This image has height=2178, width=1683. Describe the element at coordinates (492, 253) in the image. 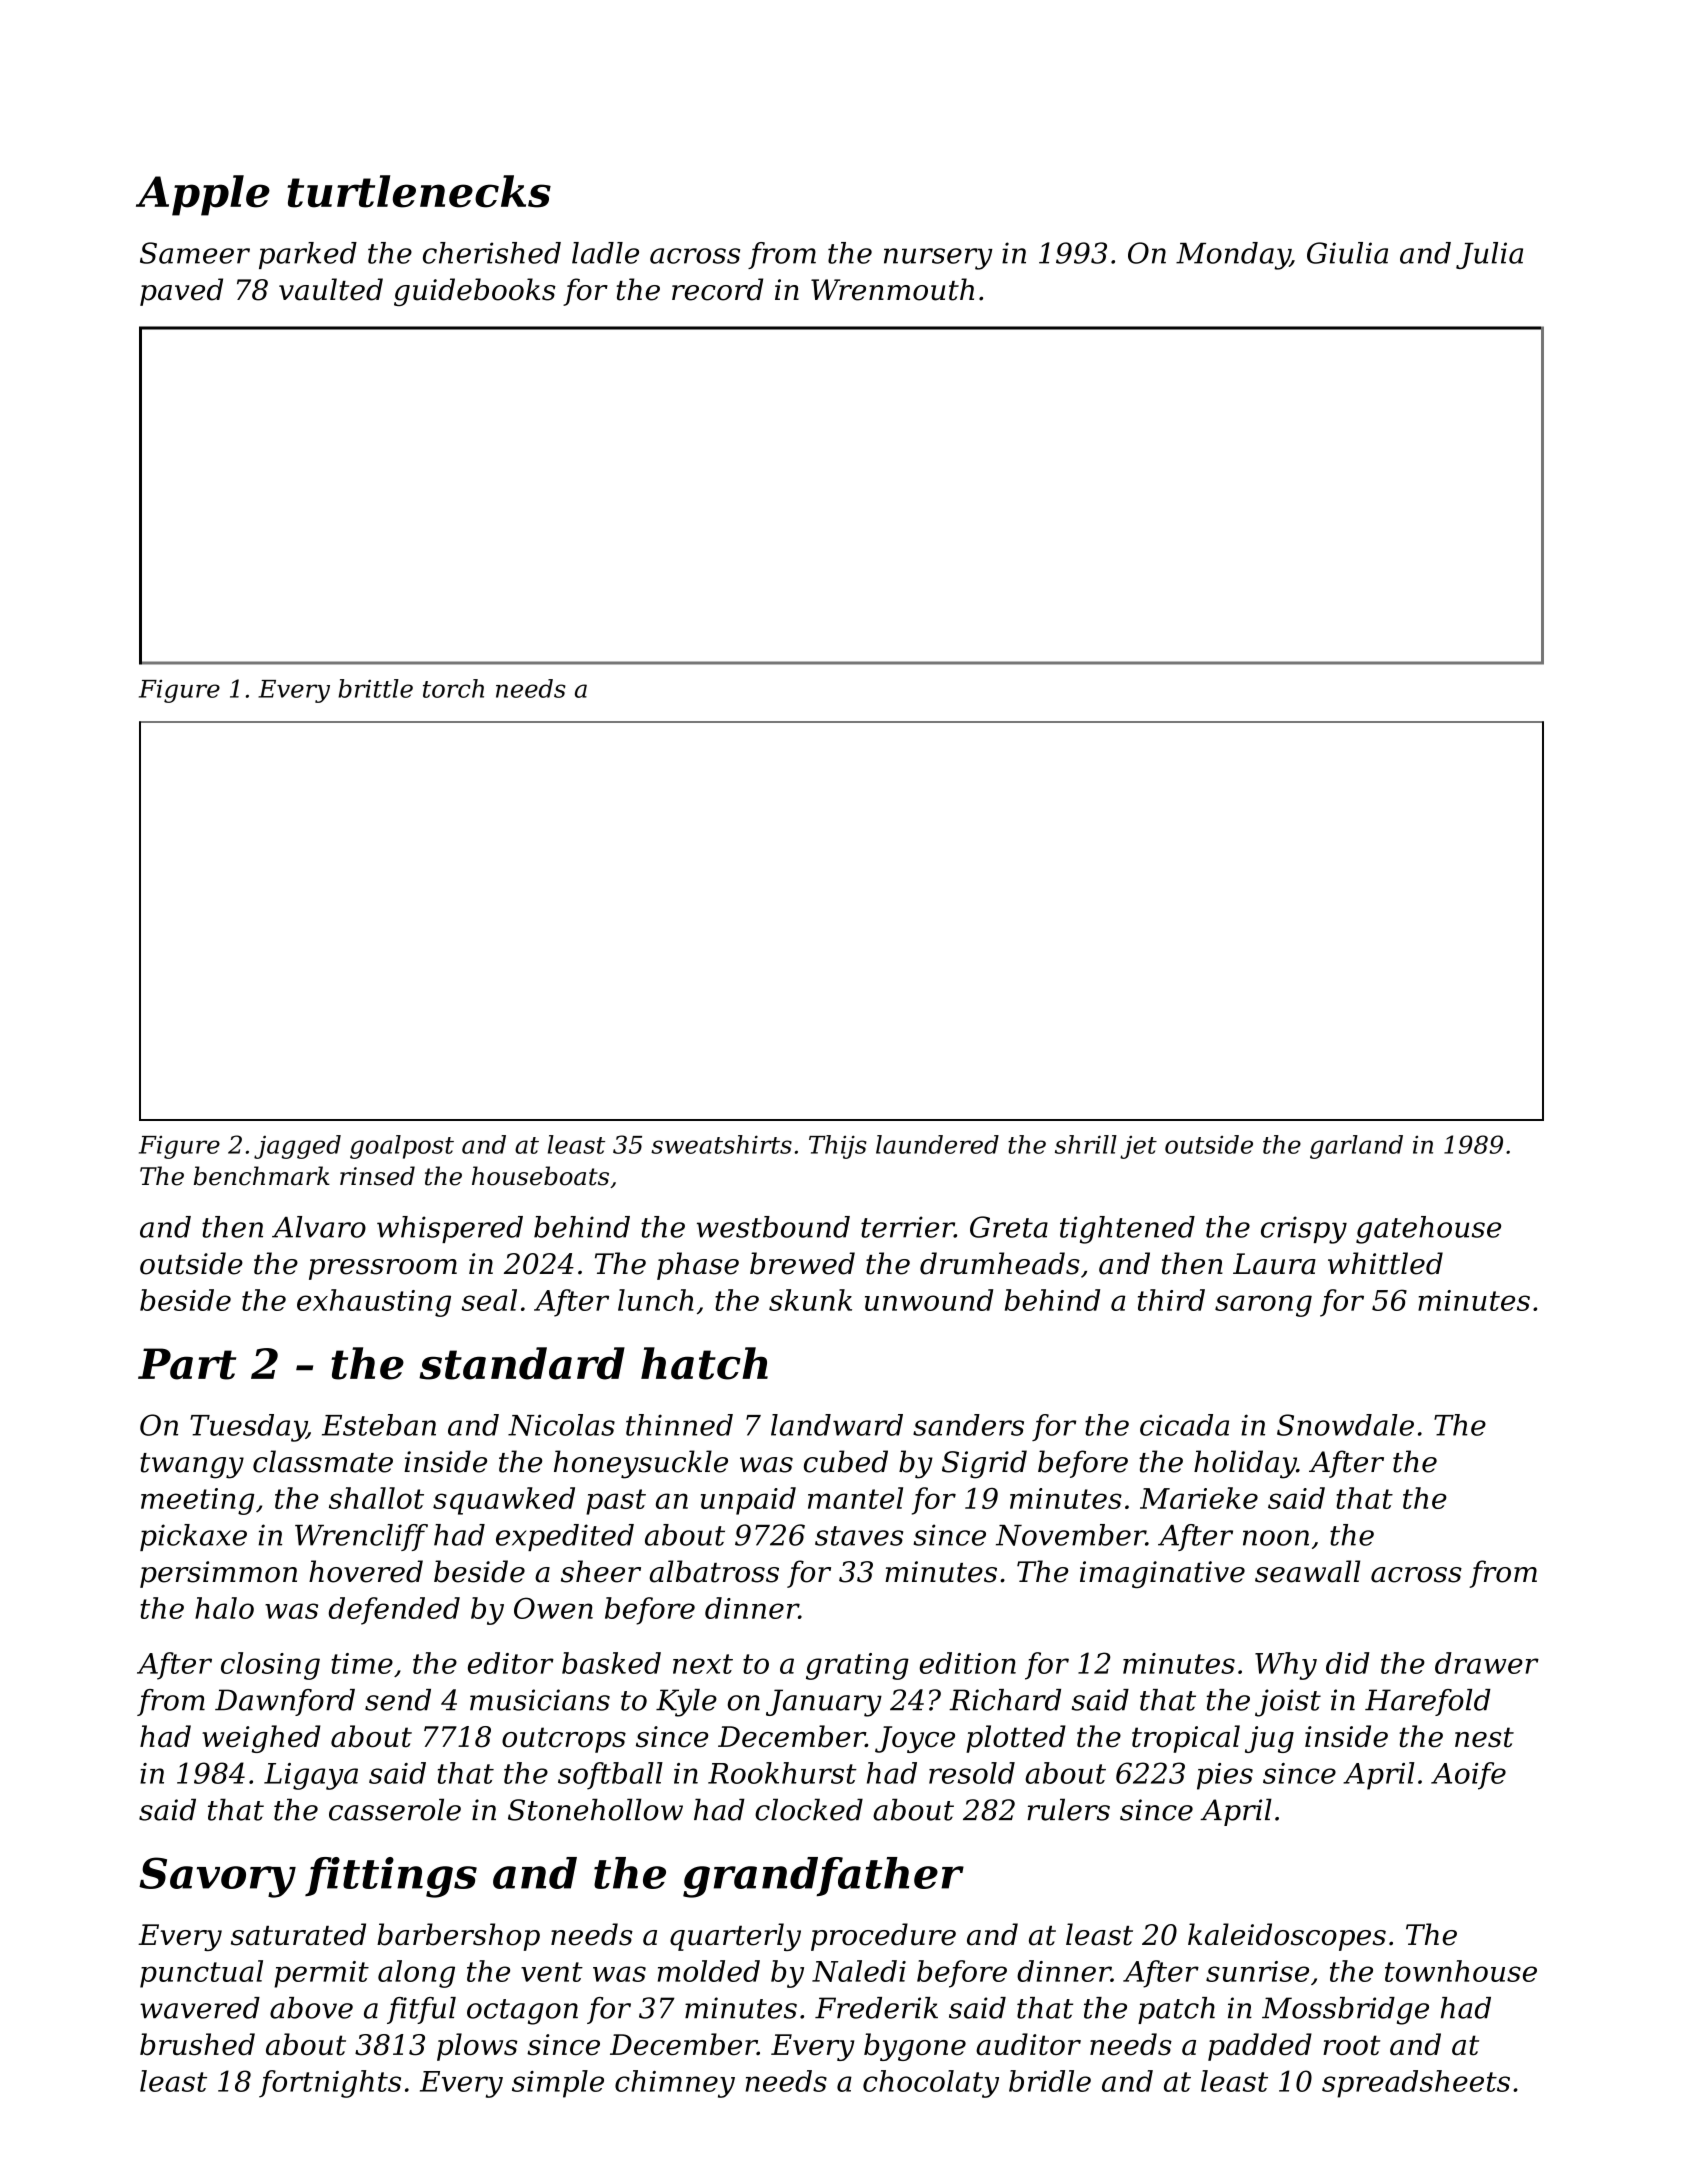

I see `cherished` at that location.
